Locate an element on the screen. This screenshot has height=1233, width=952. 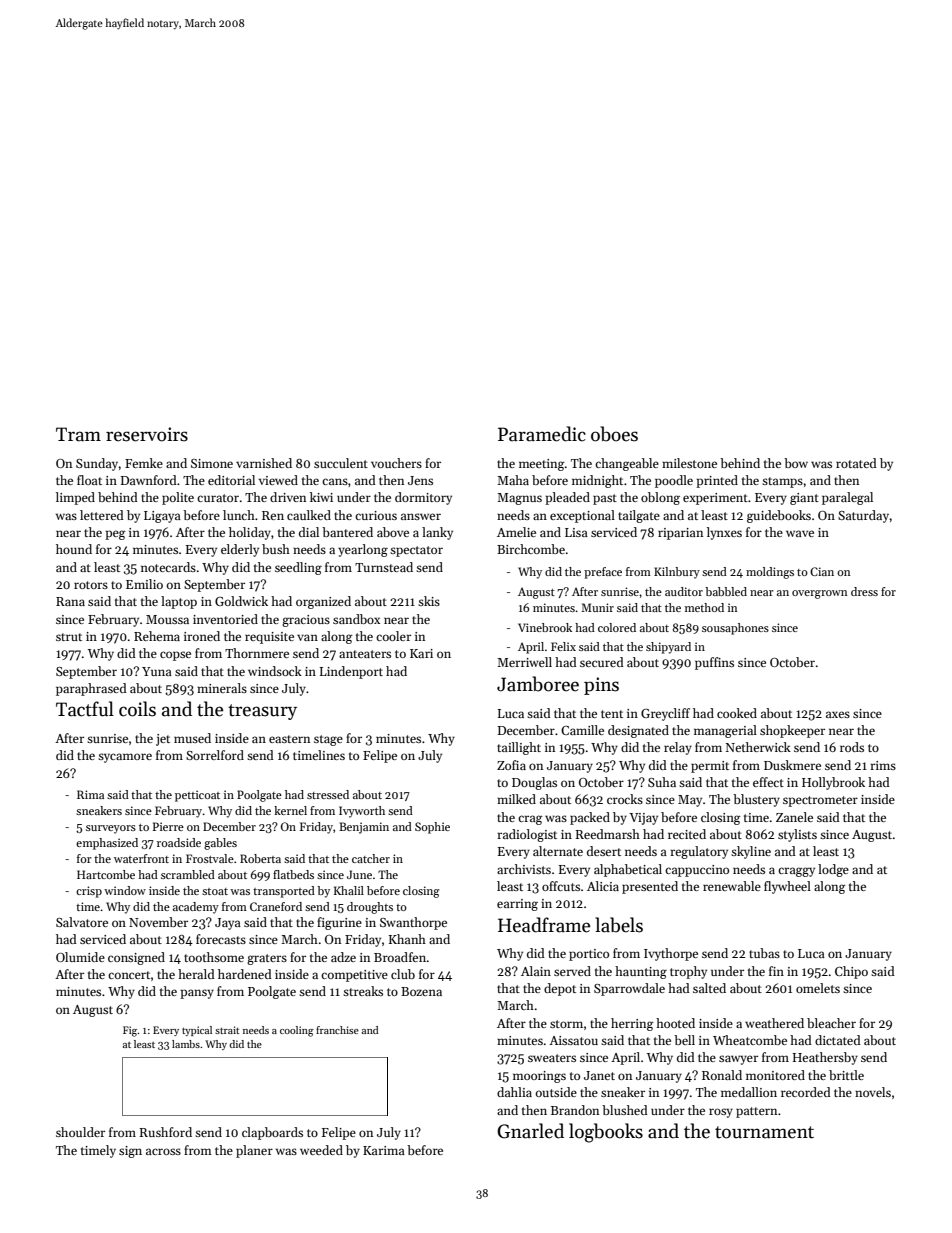
radiologist is located at coordinates (527, 835).
